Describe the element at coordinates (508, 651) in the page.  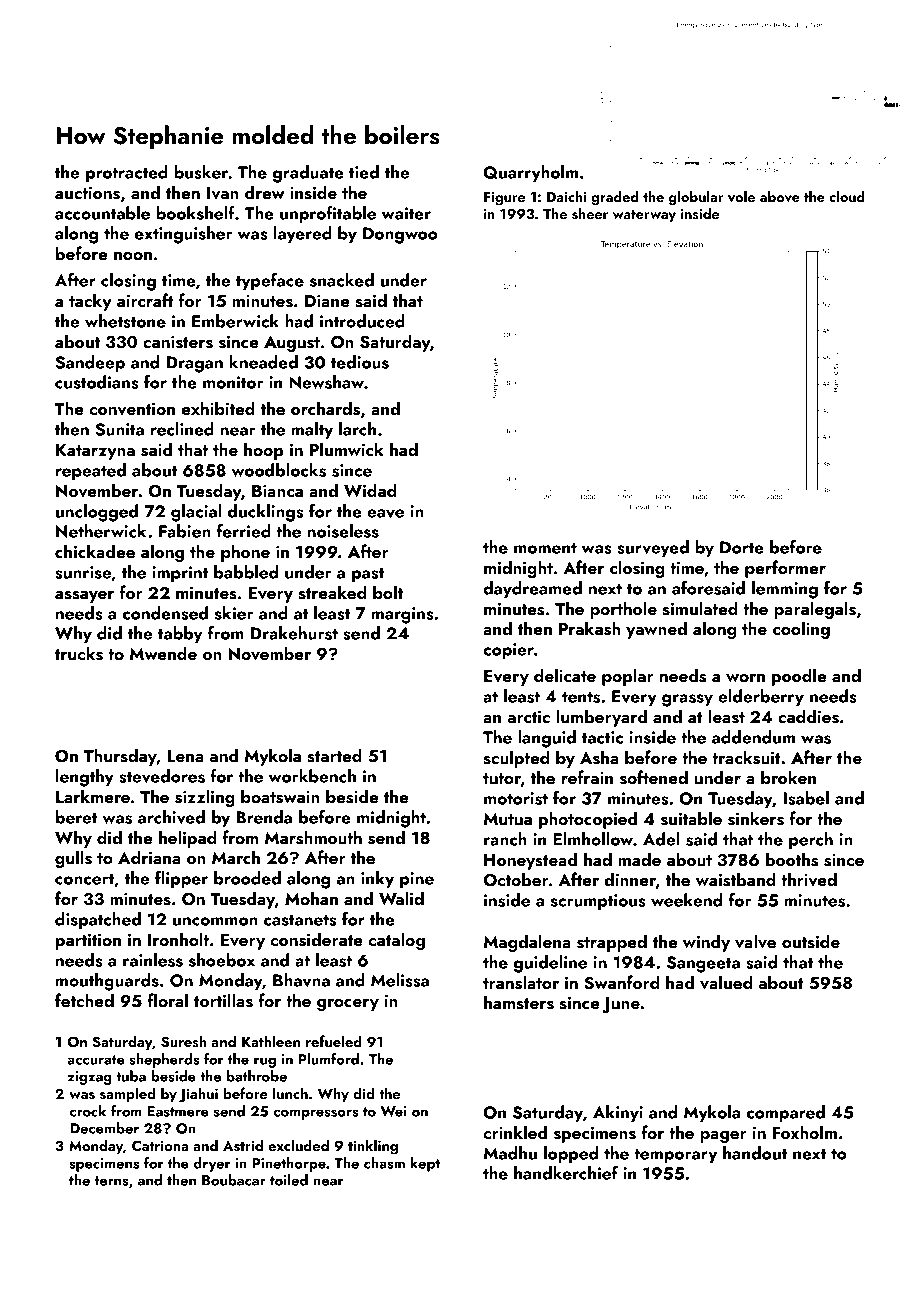
I see `copier` at that location.
